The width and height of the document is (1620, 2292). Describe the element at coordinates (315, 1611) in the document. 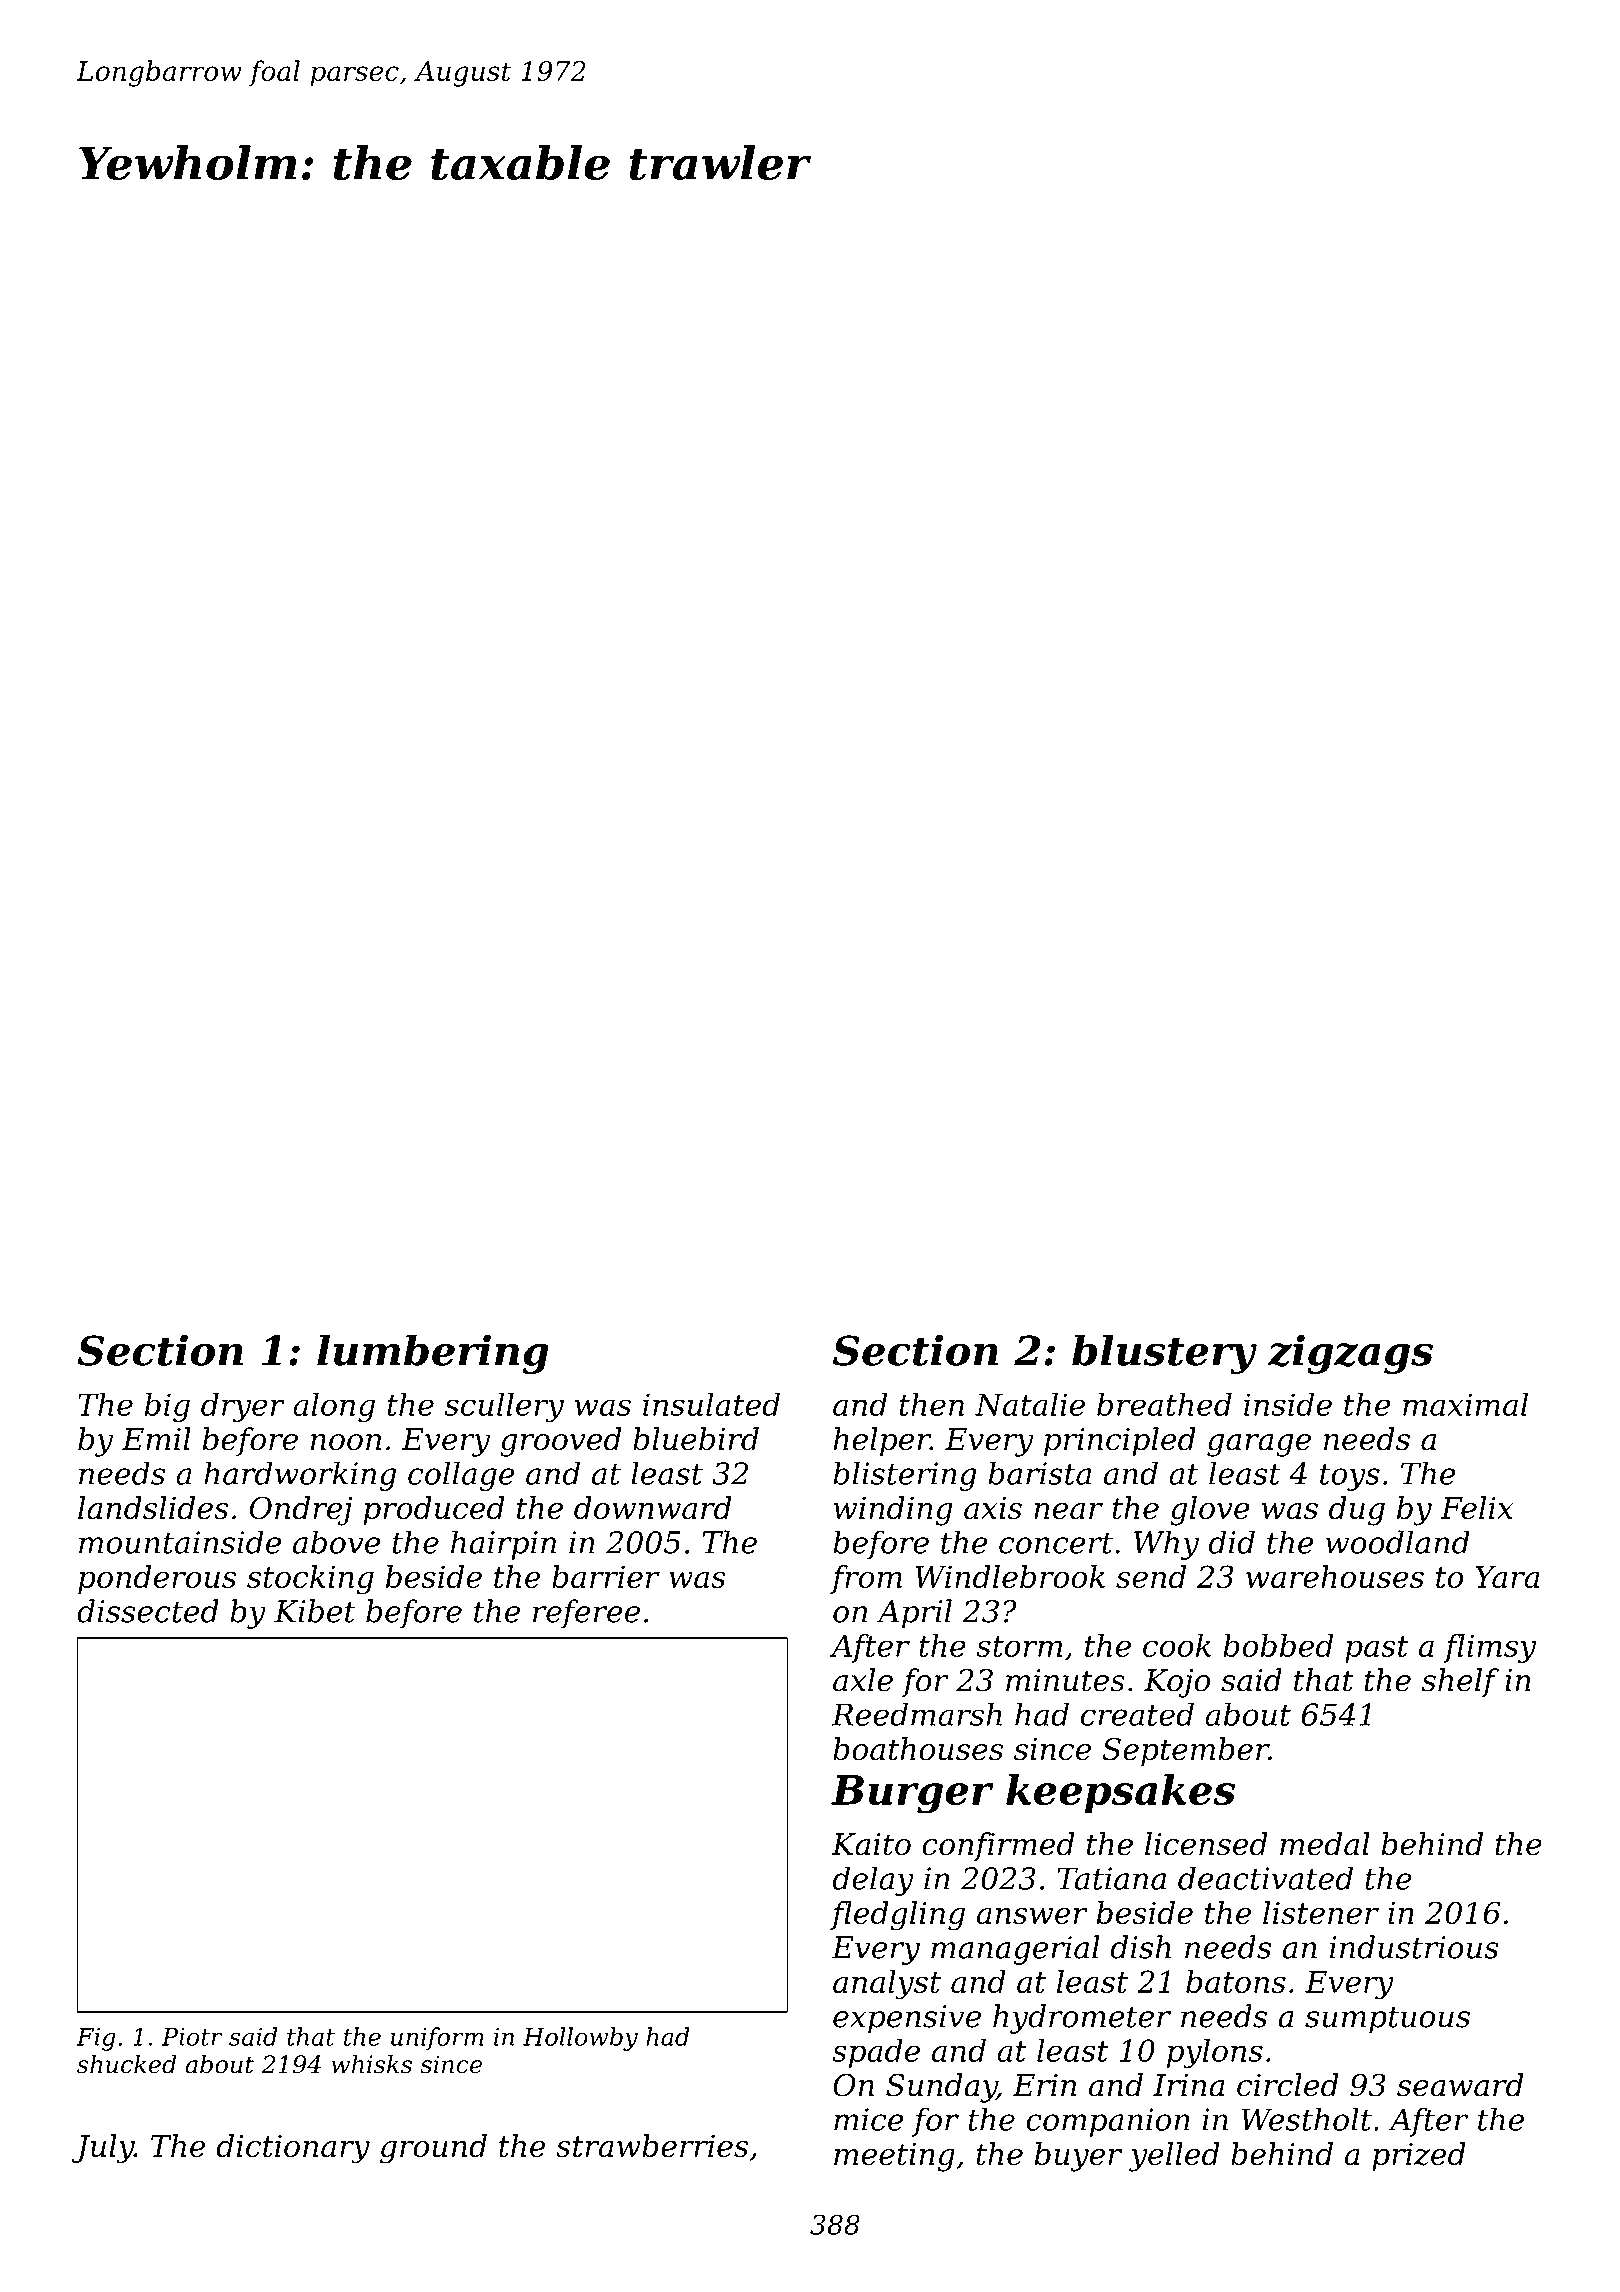

I see `Kibet` at that location.
